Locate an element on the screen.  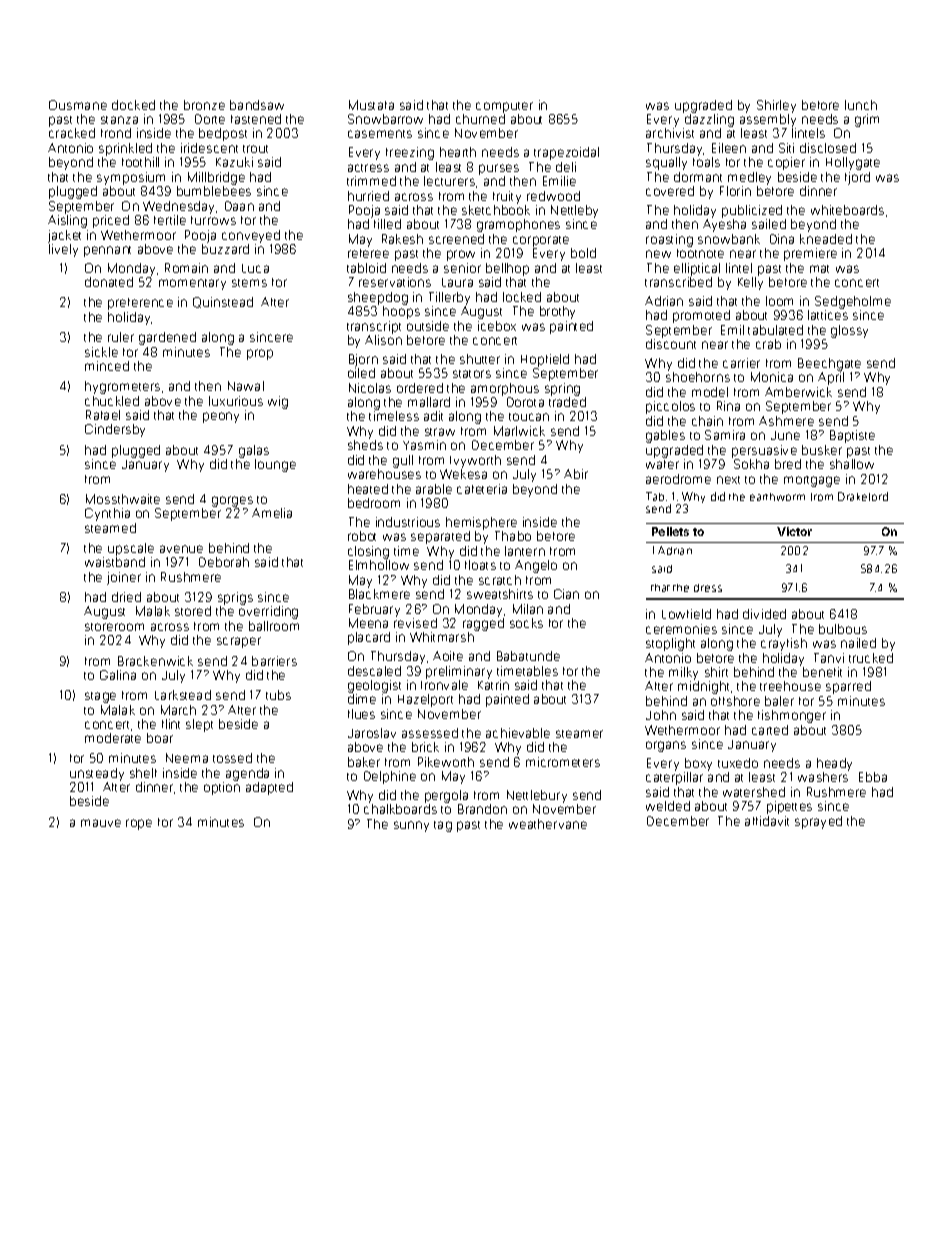
hygrometers is located at coordinates (122, 387).
